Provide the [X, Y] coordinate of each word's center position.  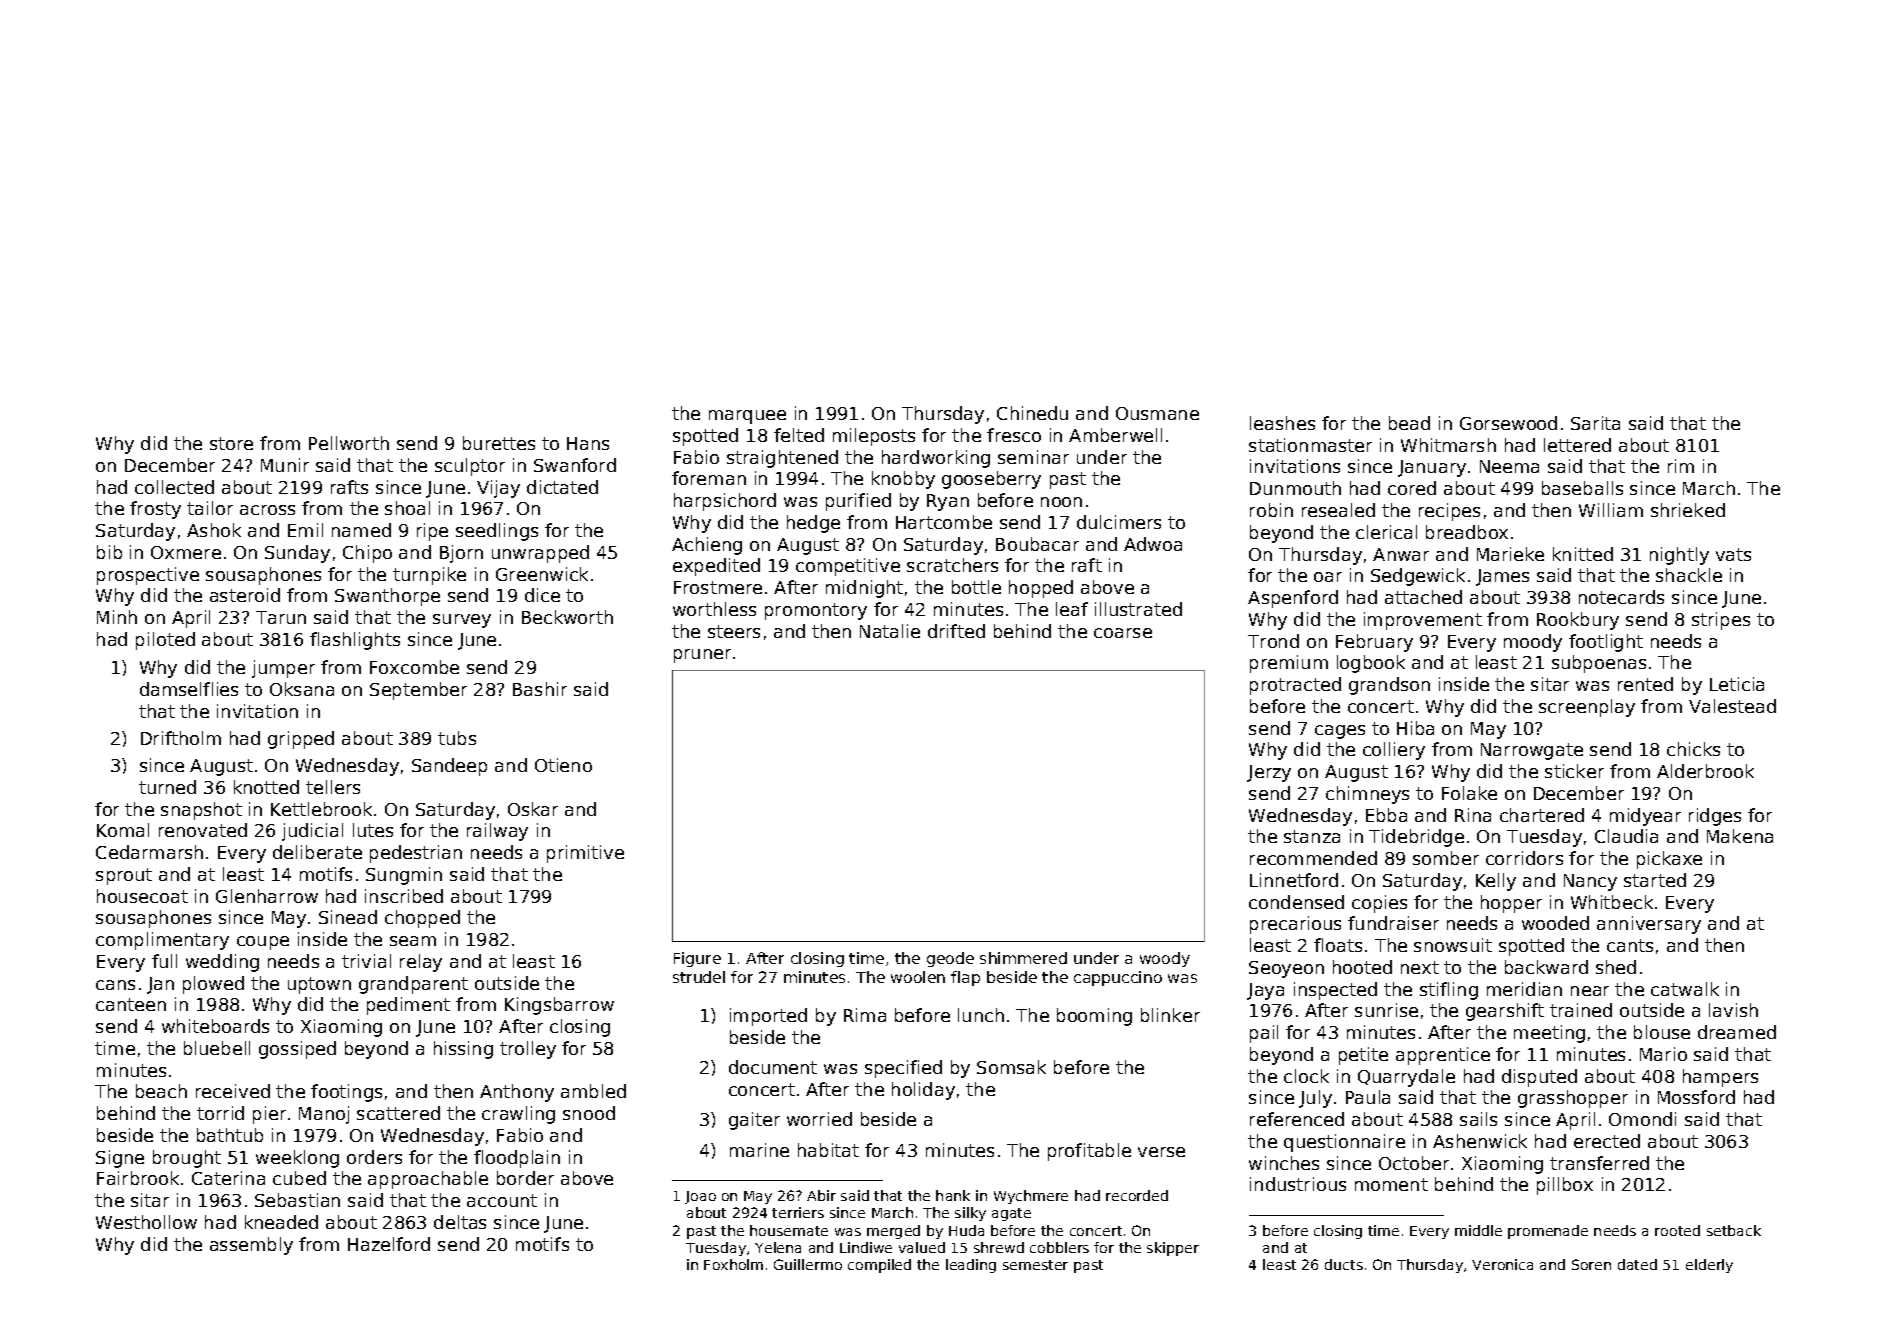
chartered [1542, 815]
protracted [1295, 686]
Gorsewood [1508, 423]
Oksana [302, 689]
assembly [251, 1246]
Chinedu [1032, 413]
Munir [285, 465]
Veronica [1502, 1264]
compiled [879, 1266]
